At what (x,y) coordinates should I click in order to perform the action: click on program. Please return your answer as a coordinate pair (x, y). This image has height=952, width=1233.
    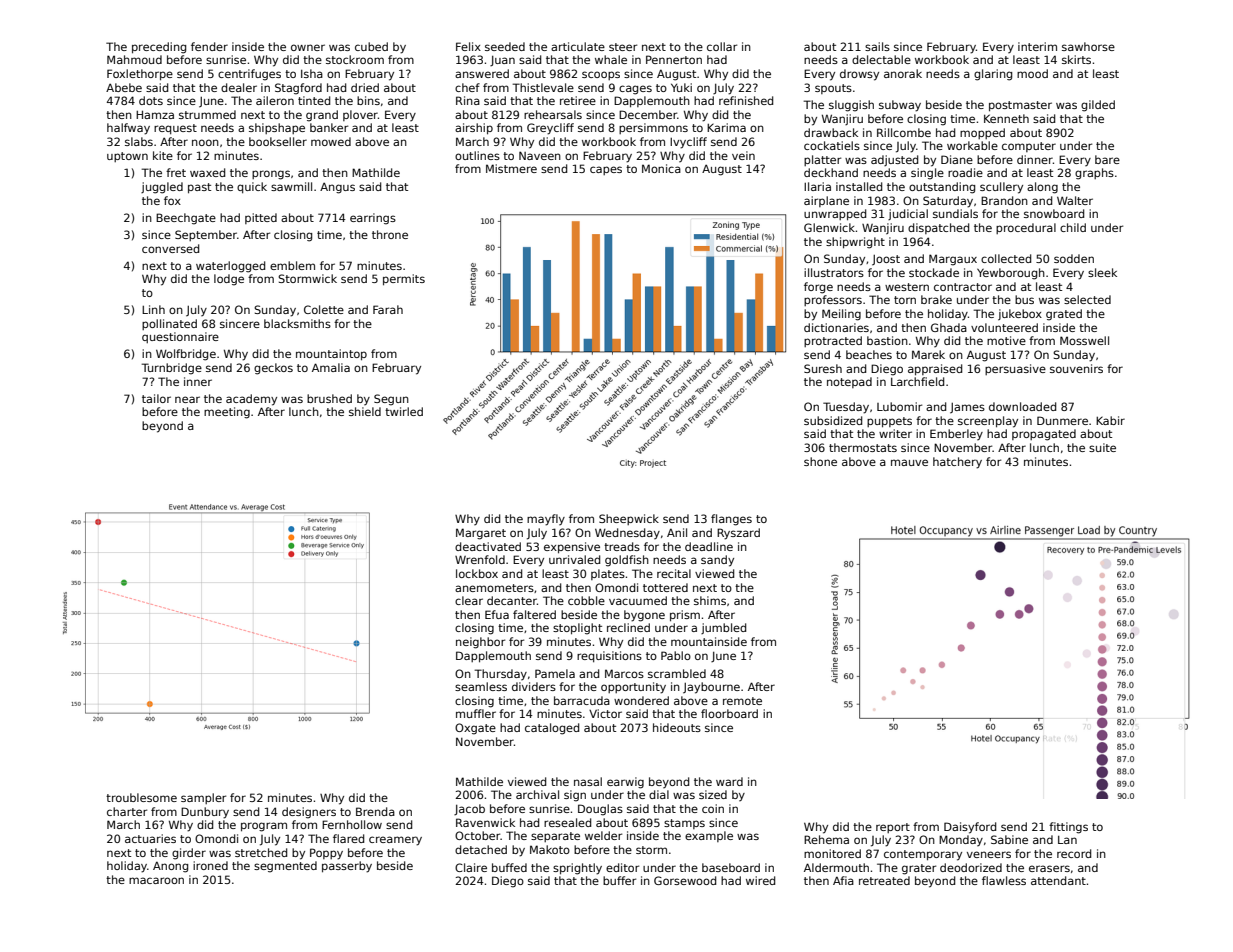
    Looking at the image, I should click on (264, 827).
